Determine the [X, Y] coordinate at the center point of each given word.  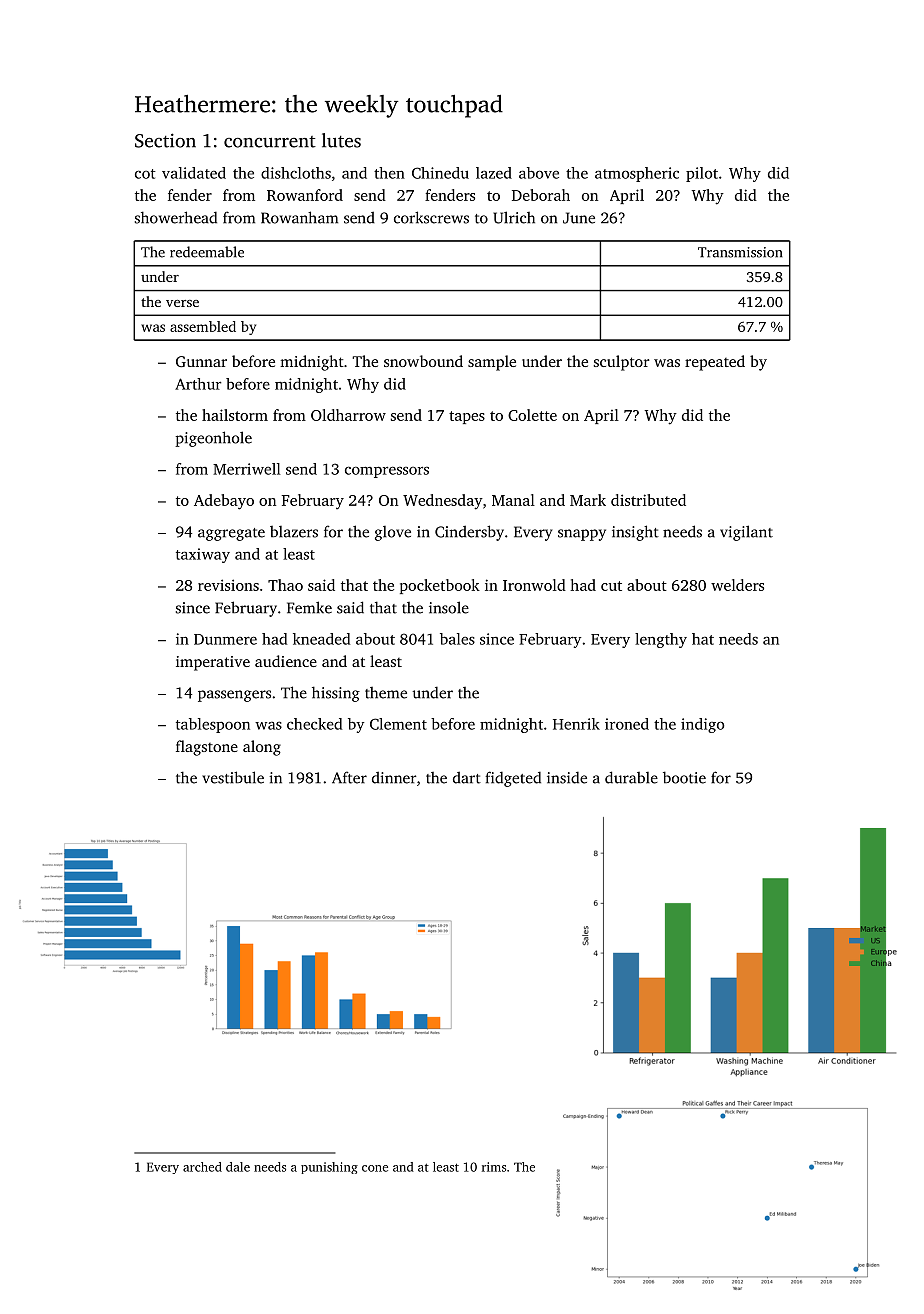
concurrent [270, 142]
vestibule [233, 777]
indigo [702, 725]
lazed [494, 173]
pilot [702, 174]
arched [202, 1167]
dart [467, 777]
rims [494, 1167]
